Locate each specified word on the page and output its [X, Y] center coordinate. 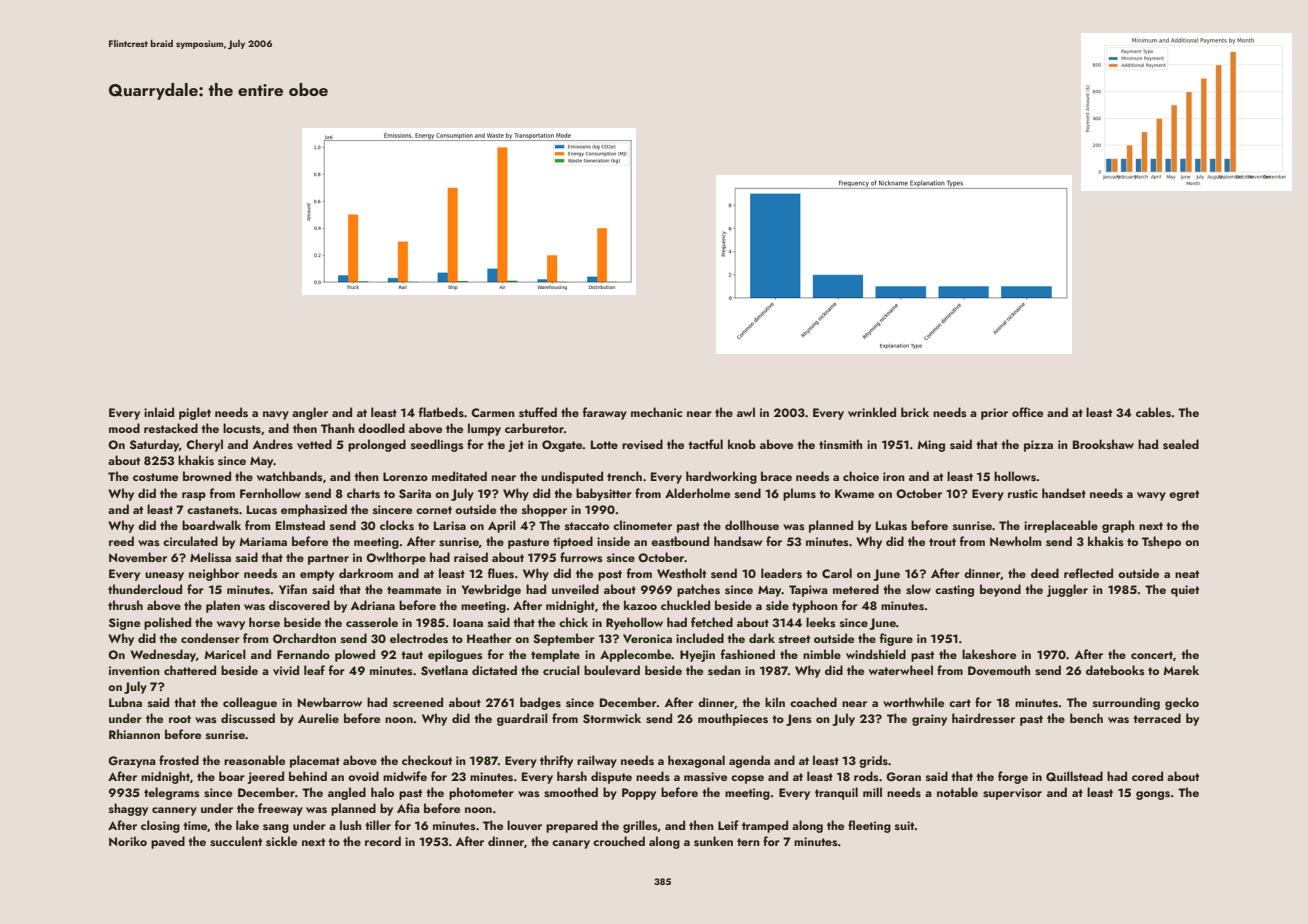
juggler [1067, 590]
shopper [544, 510]
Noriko [128, 841]
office [1027, 412]
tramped [765, 826]
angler [310, 413]
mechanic [656, 412]
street [794, 639]
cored [1147, 776]
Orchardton [304, 638]
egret [1184, 495]
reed [121, 541]
